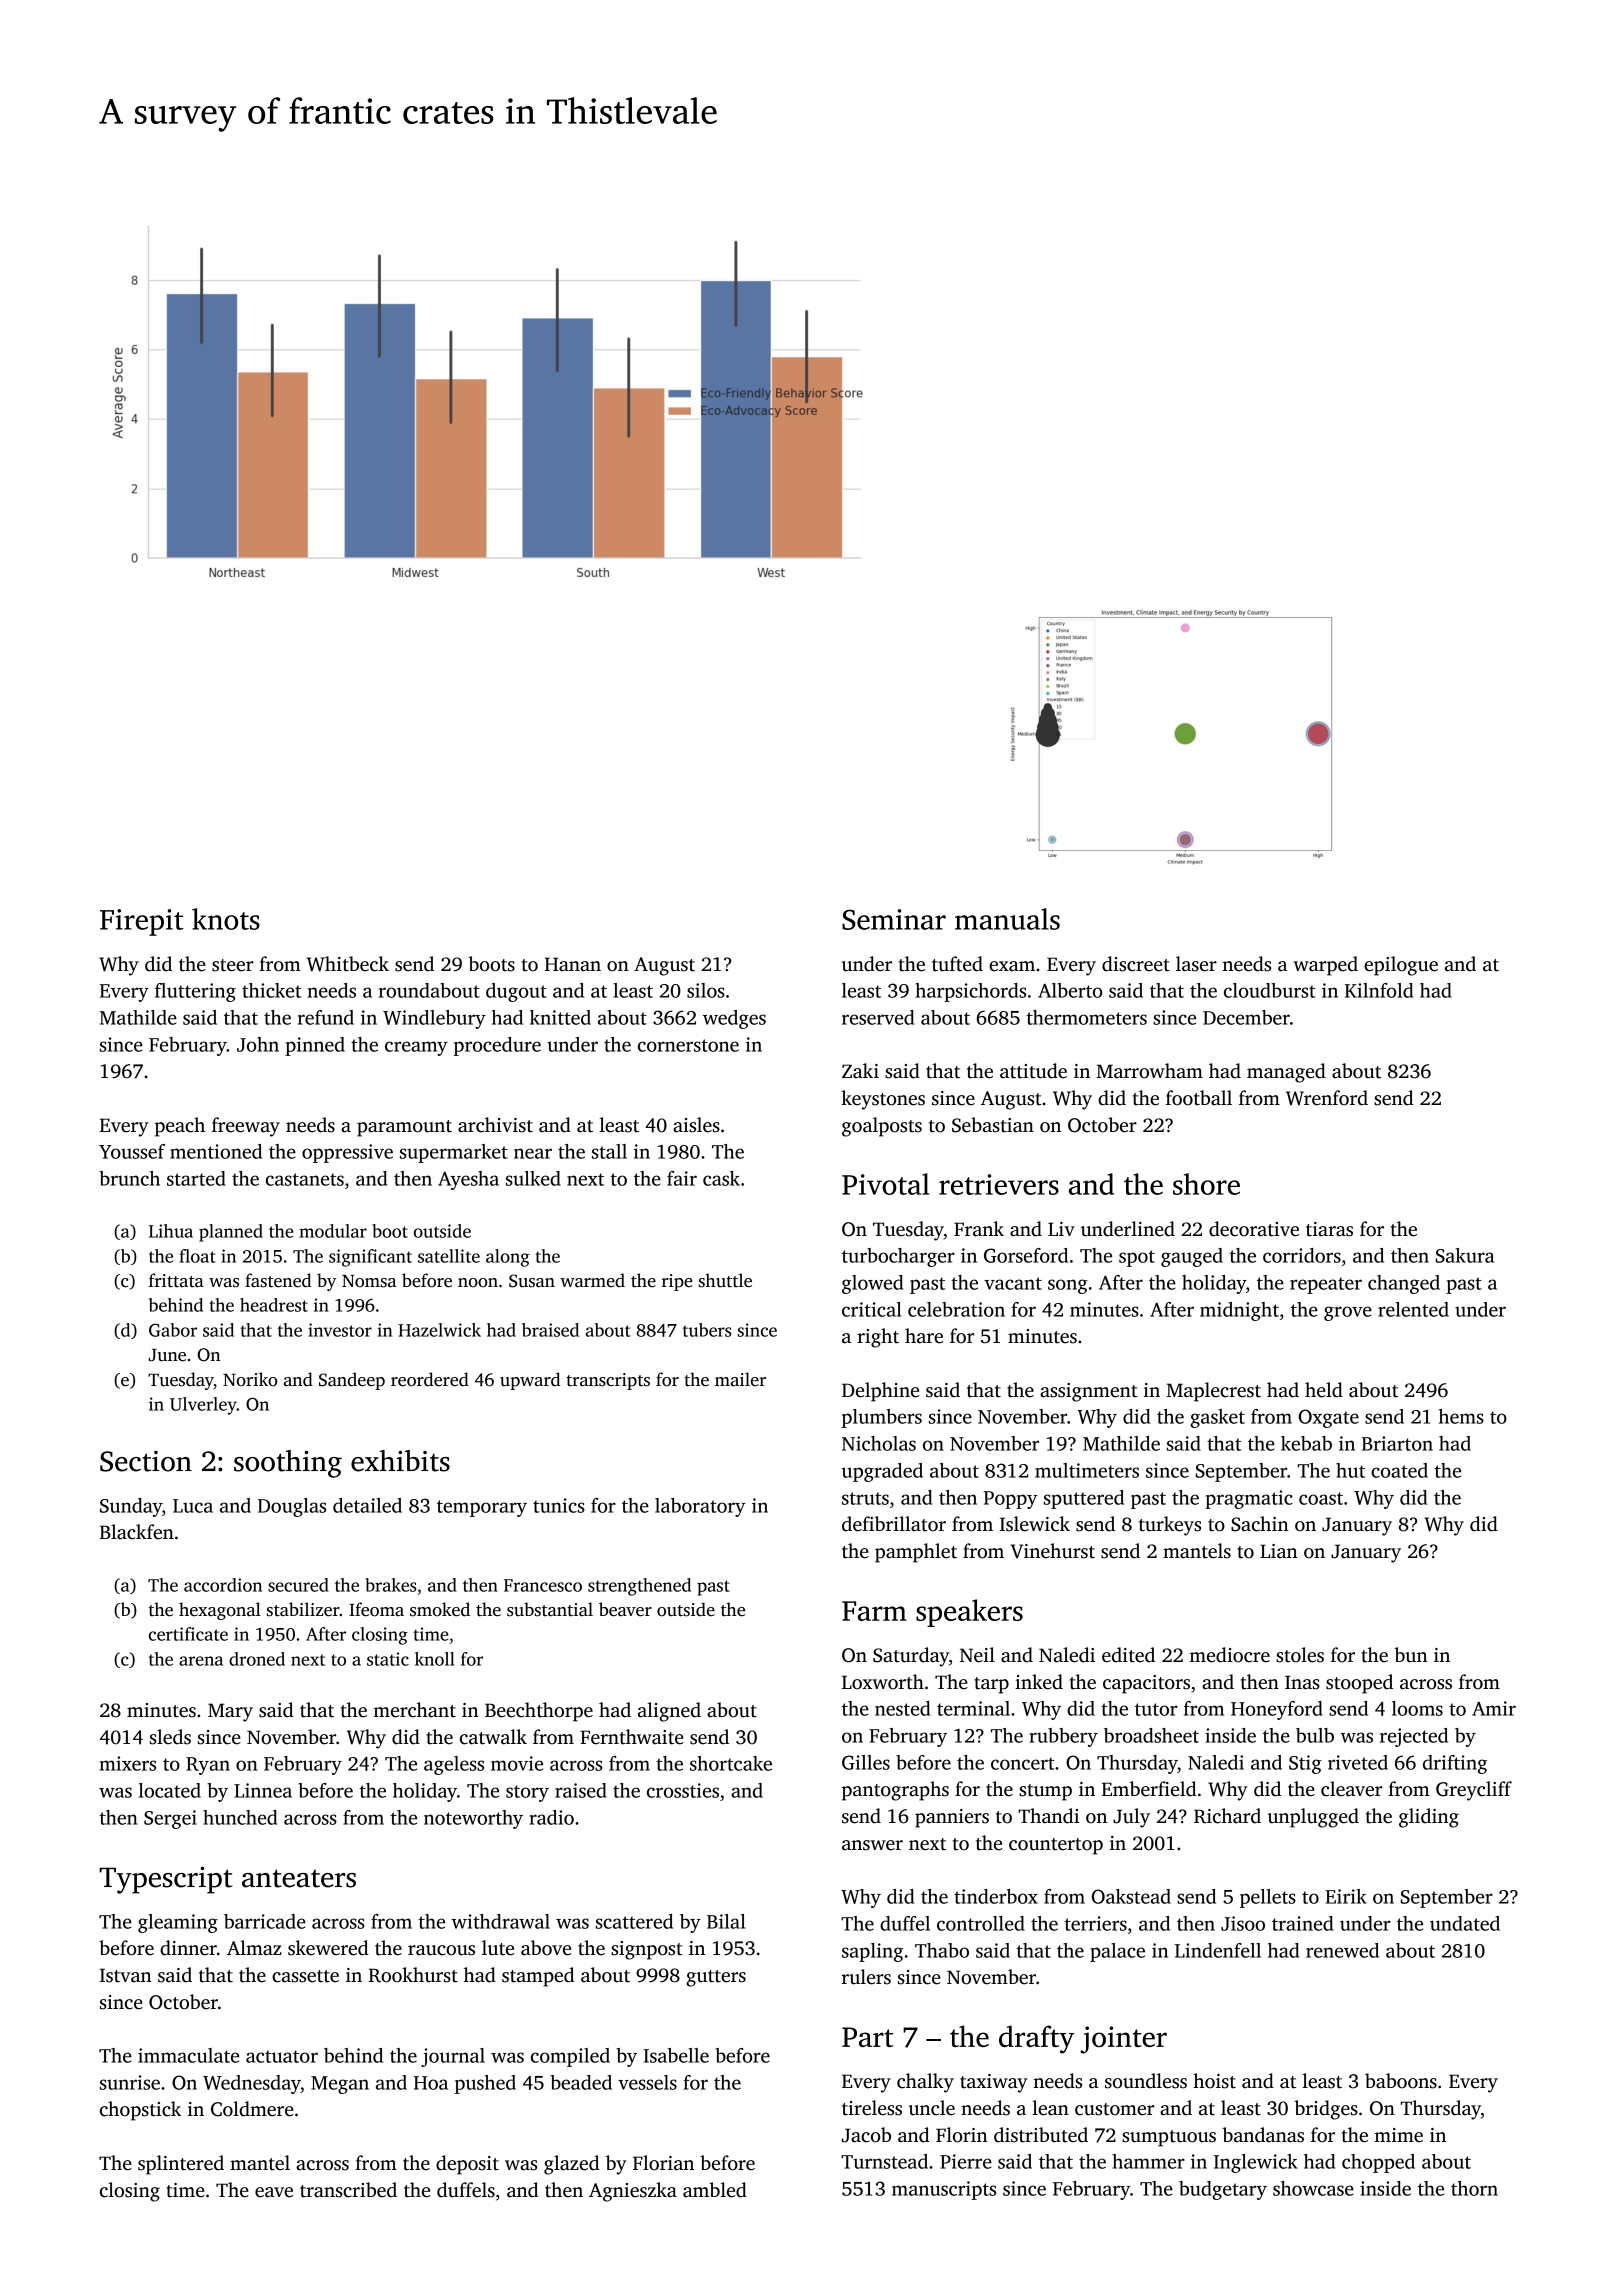 The height and width of the screenshot is (2292, 1620). I want to click on frittata, so click(176, 1280).
